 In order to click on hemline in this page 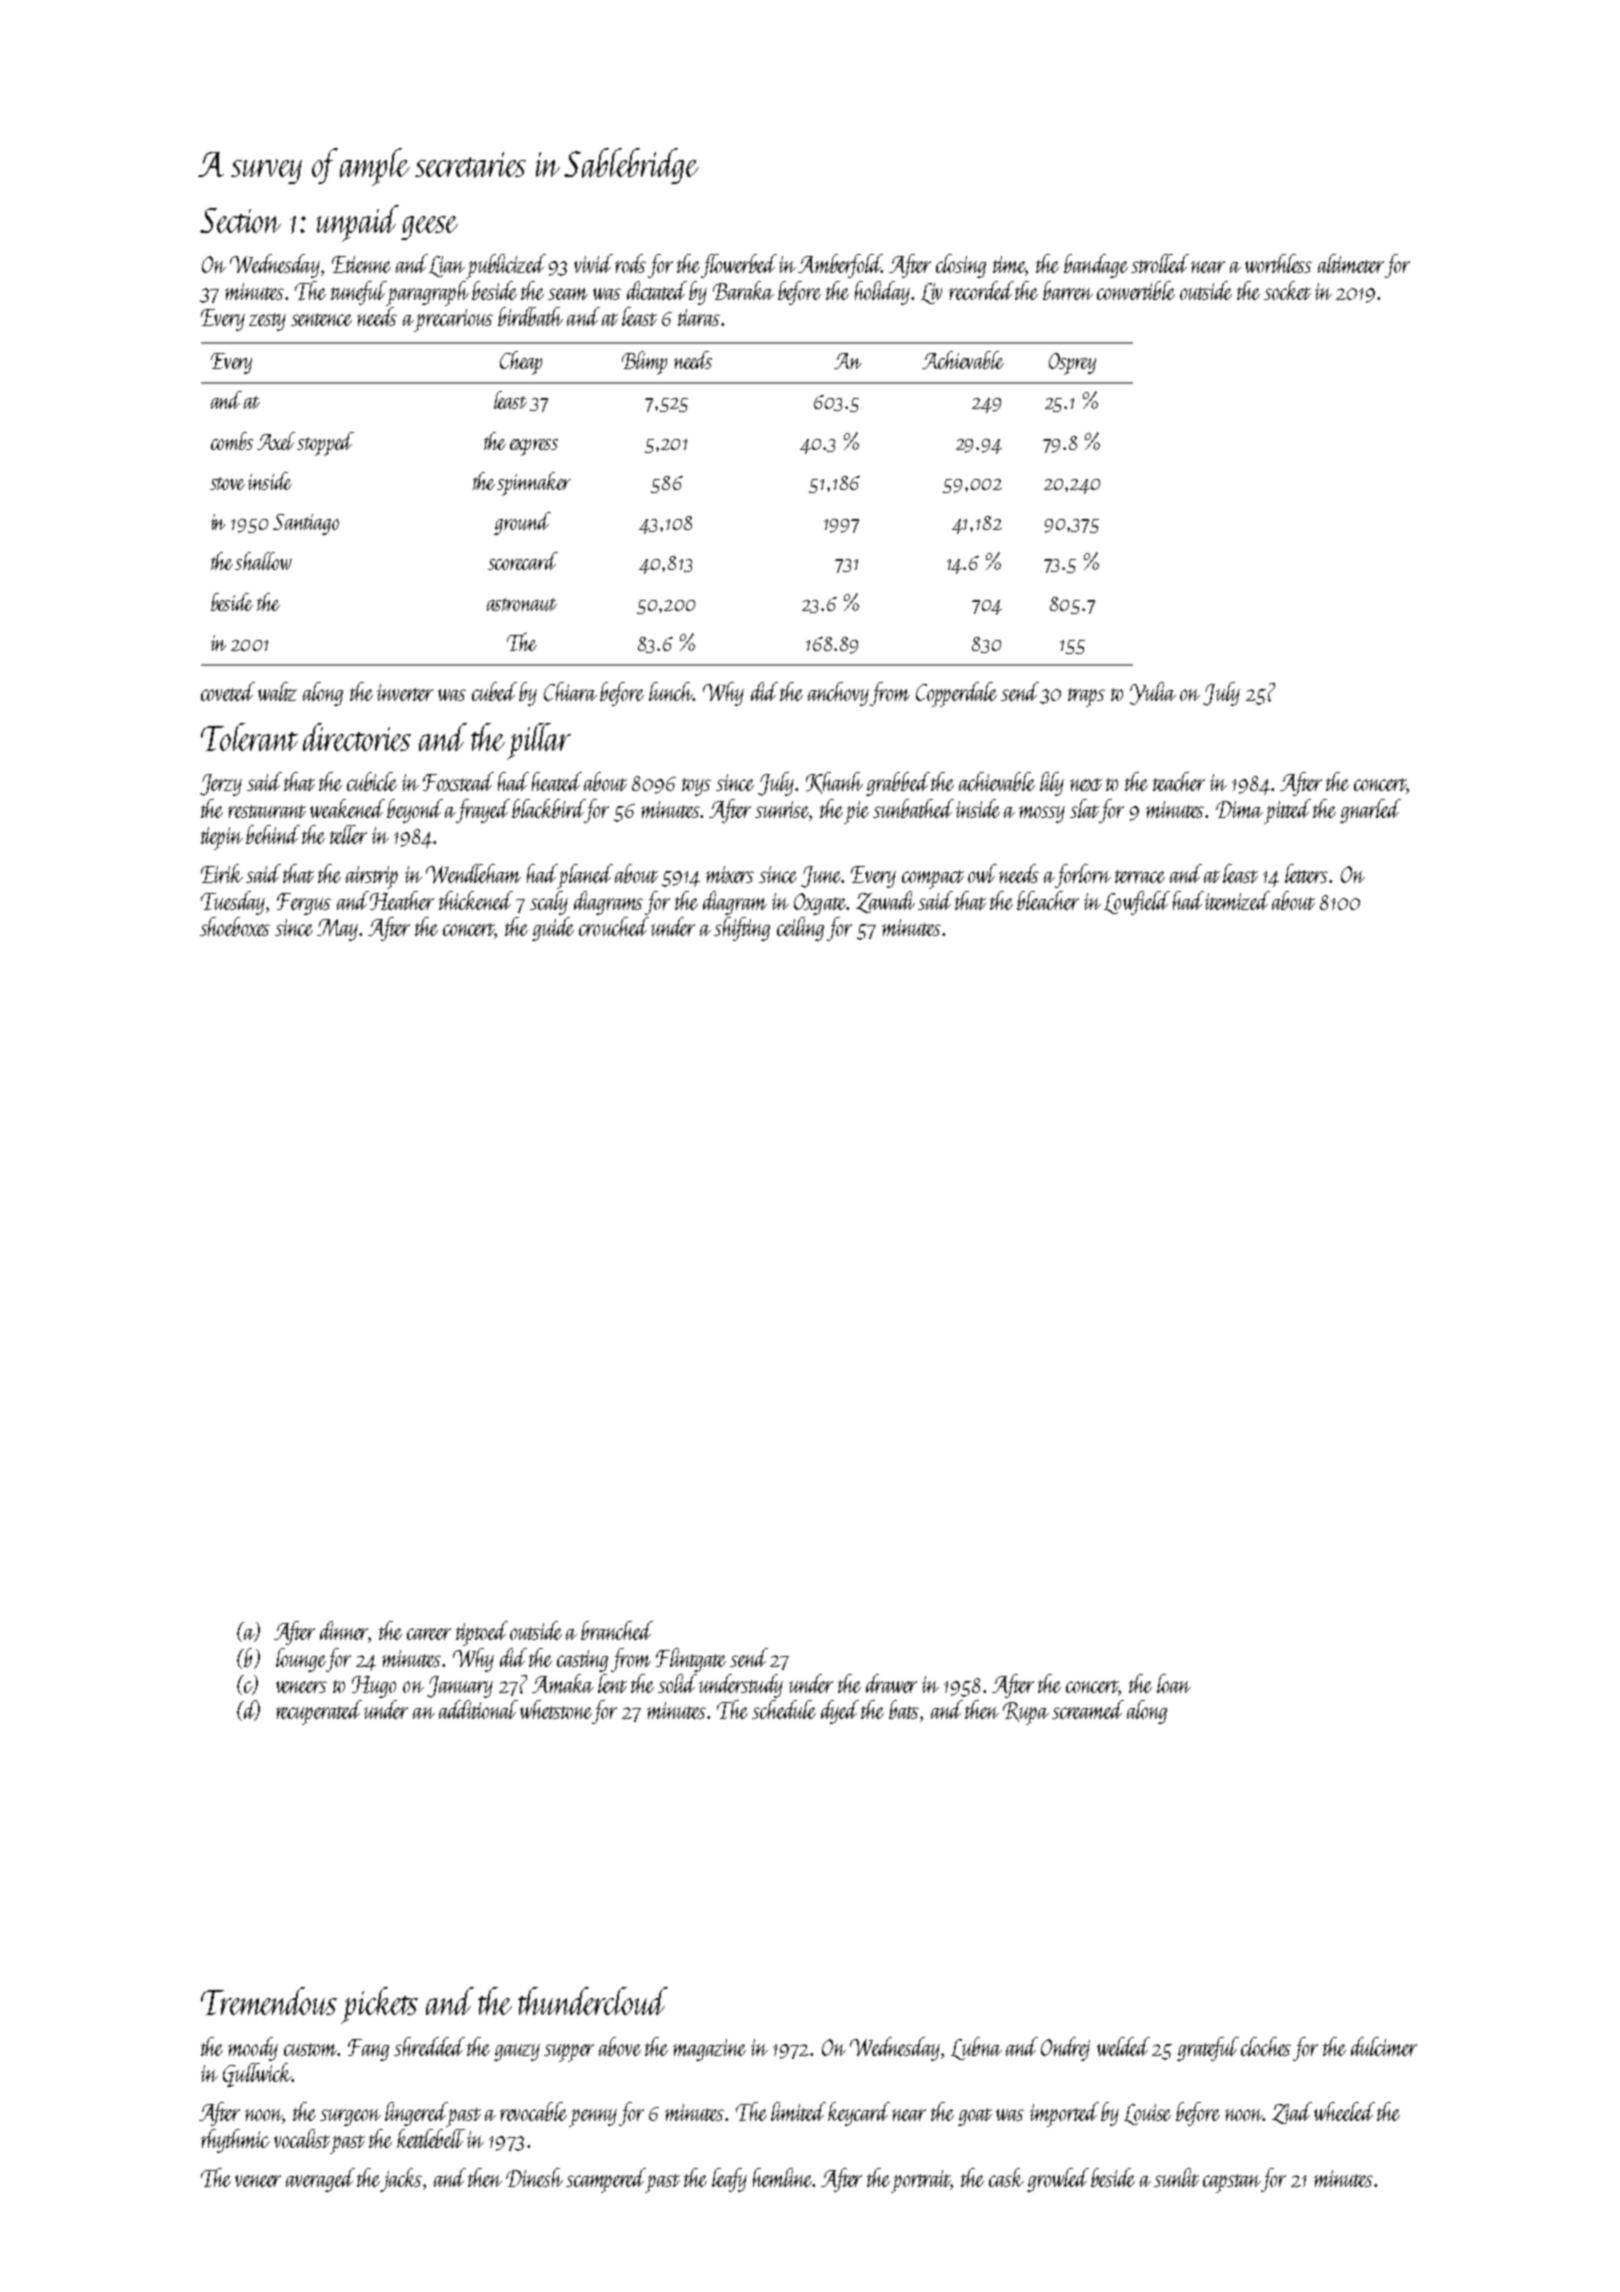, I will do `click(783, 2177)`.
